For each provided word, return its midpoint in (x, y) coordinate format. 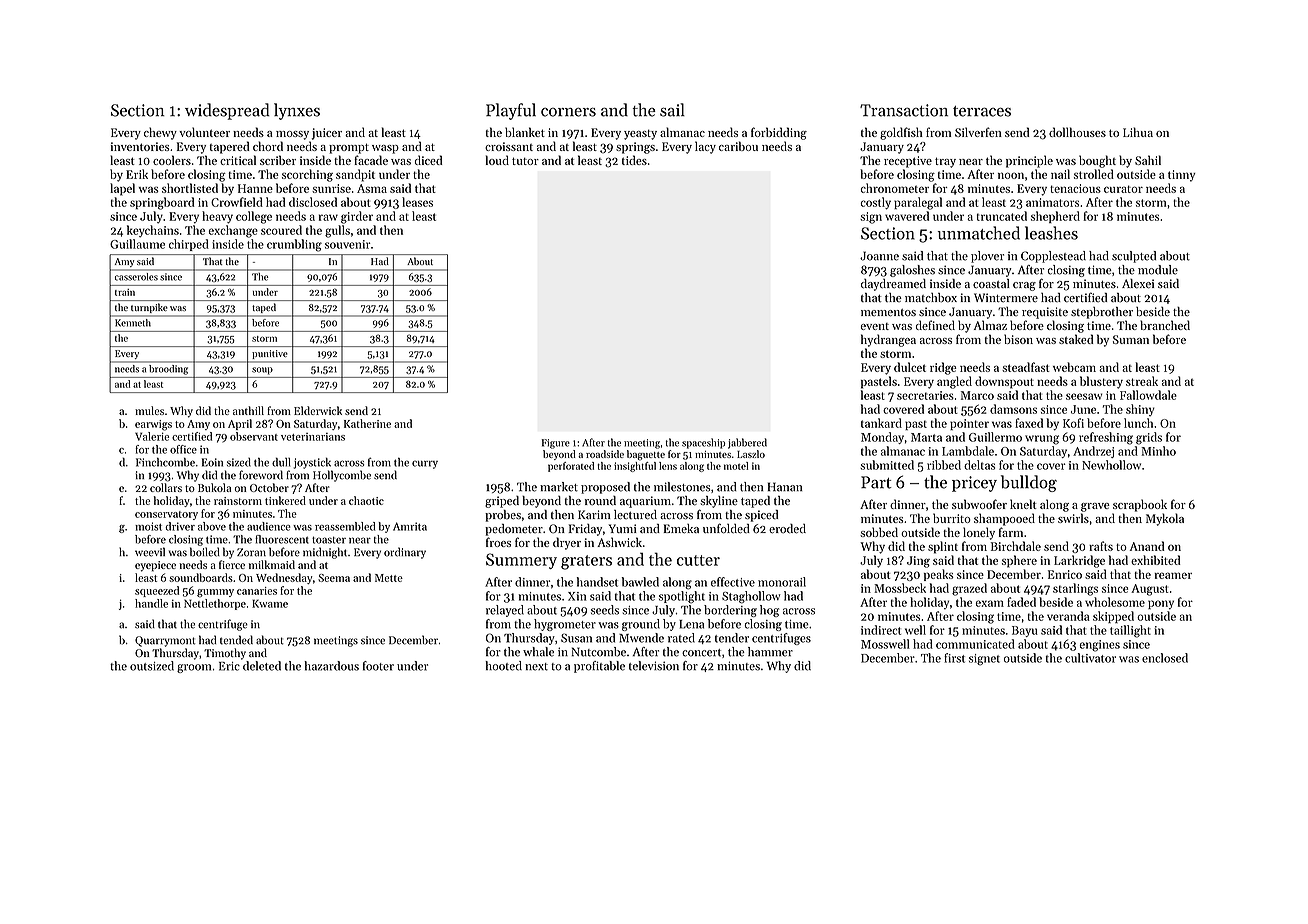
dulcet (910, 367)
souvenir (348, 244)
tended (236, 640)
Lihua (1138, 132)
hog (769, 611)
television (654, 666)
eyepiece (155, 566)
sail (672, 110)
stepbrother (1102, 313)
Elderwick (318, 410)
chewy (160, 133)
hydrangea (888, 340)
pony (1161, 605)
